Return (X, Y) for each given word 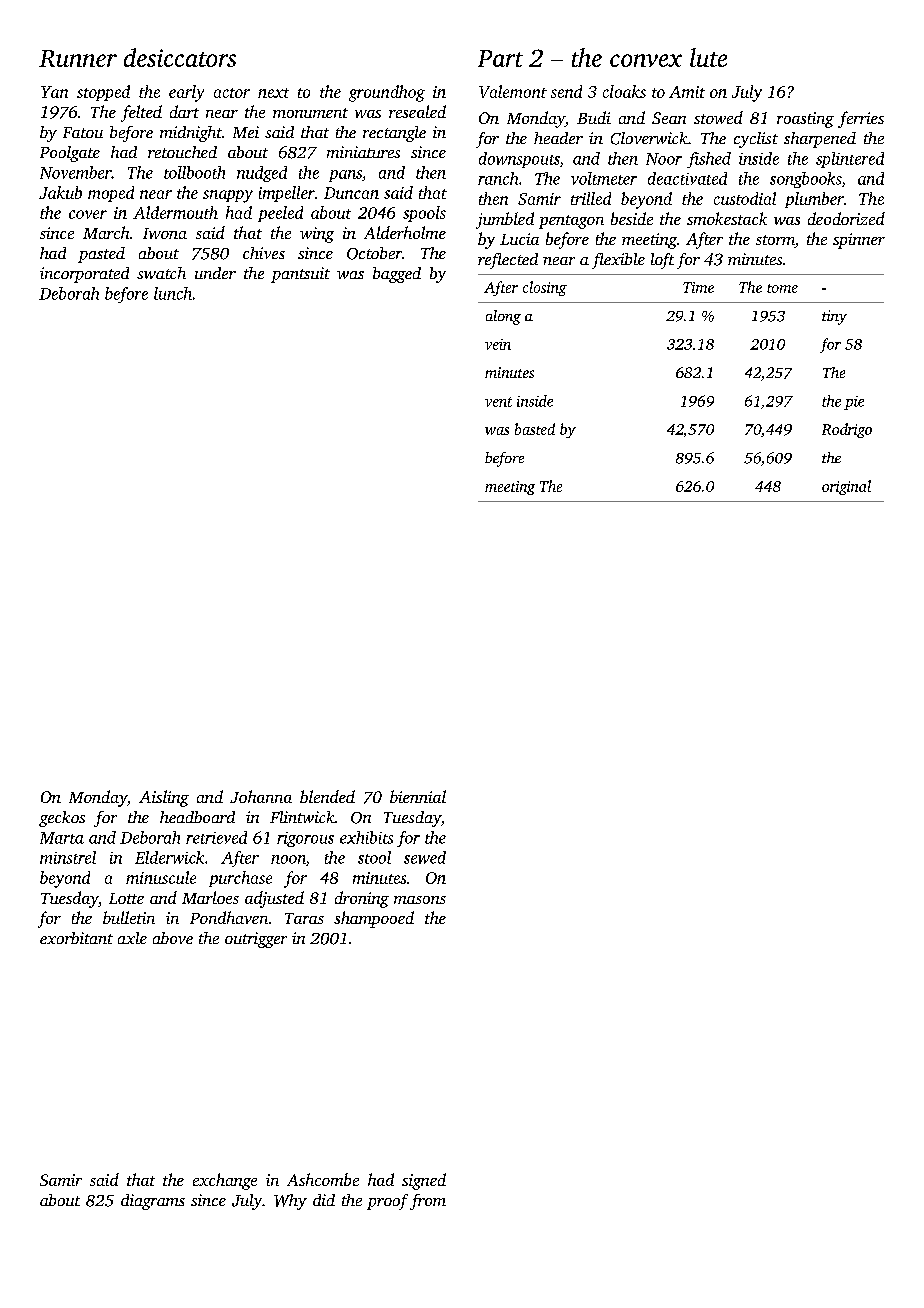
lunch (173, 293)
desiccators (180, 57)
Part (500, 58)
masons (420, 900)
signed (424, 1181)
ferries (861, 119)
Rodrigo (847, 430)
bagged (397, 275)
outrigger (256, 940)
